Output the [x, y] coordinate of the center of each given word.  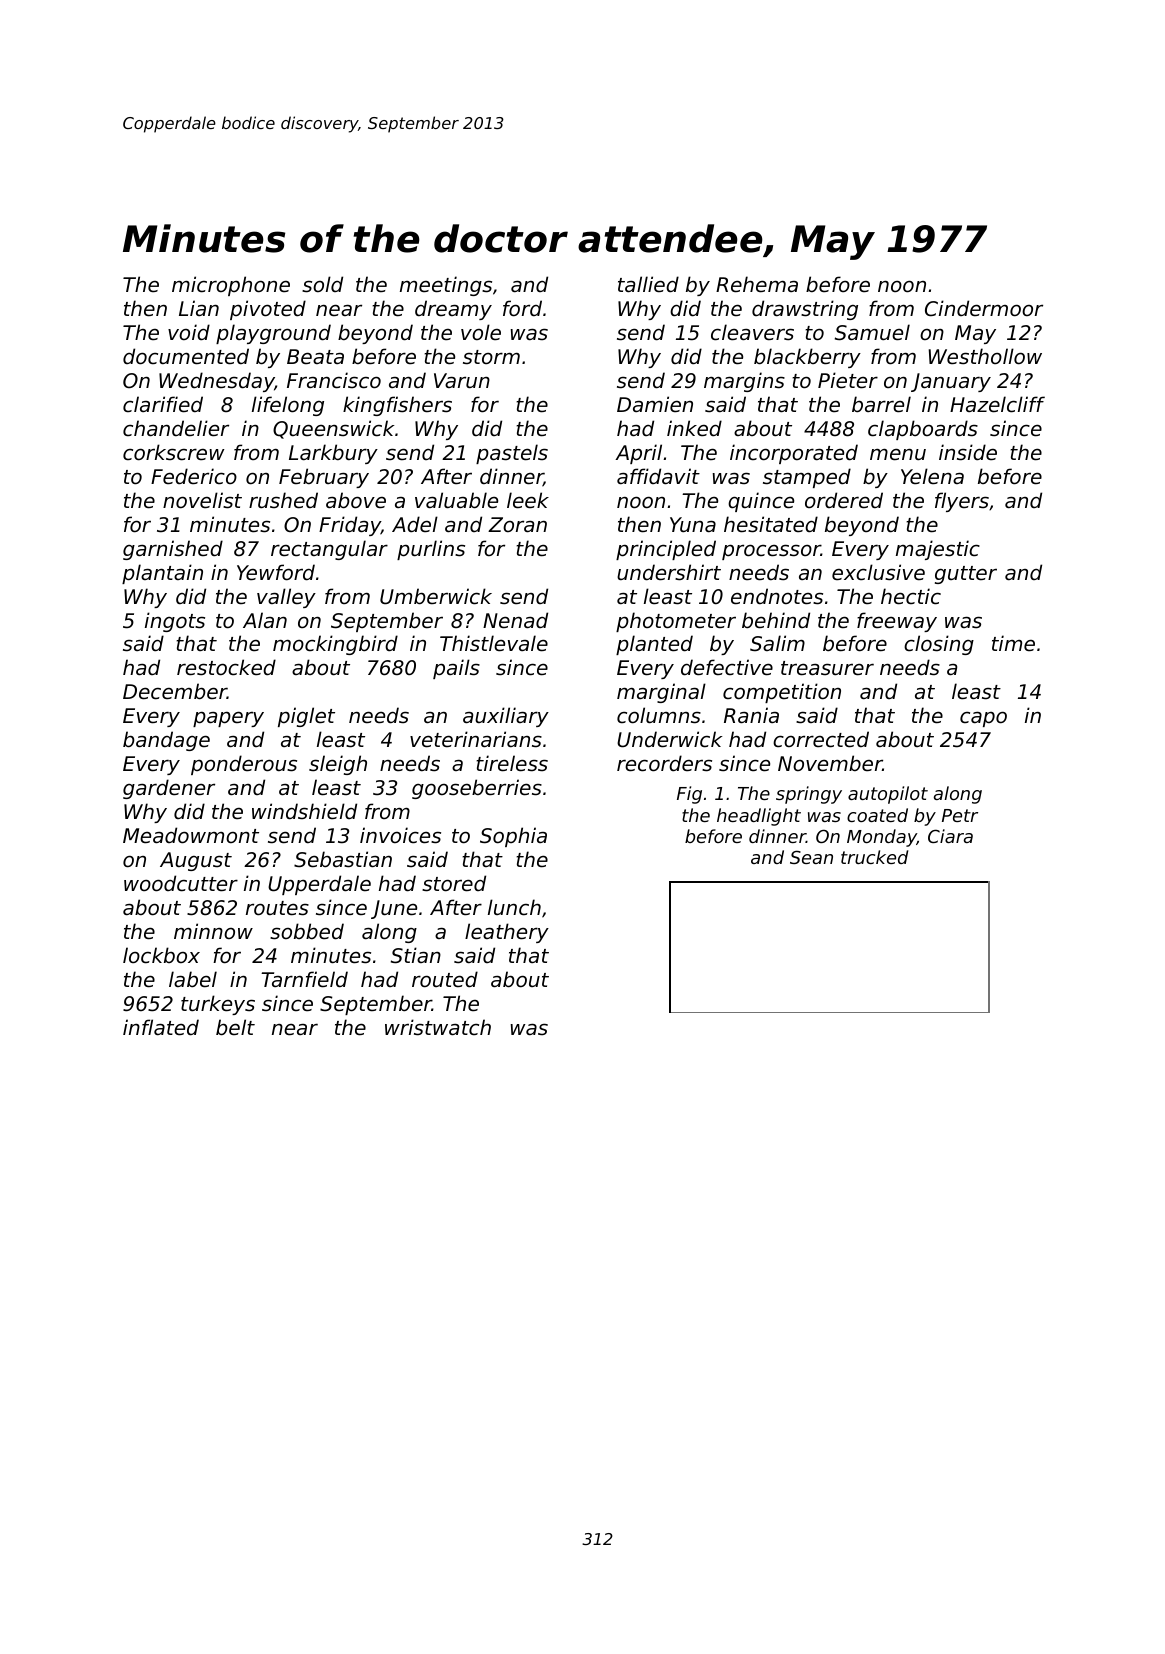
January [951, 382]
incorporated [794, 454]
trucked [874, 857]
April [638, 454]
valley [286, 598]
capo [983, 719]
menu [898, 454]
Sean [811, 857]
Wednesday [217, 382]
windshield [304, 811]
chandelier [176, 428]
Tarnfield [304, 979]
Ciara [950, 836]
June [394, 909]
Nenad [515, 620]
